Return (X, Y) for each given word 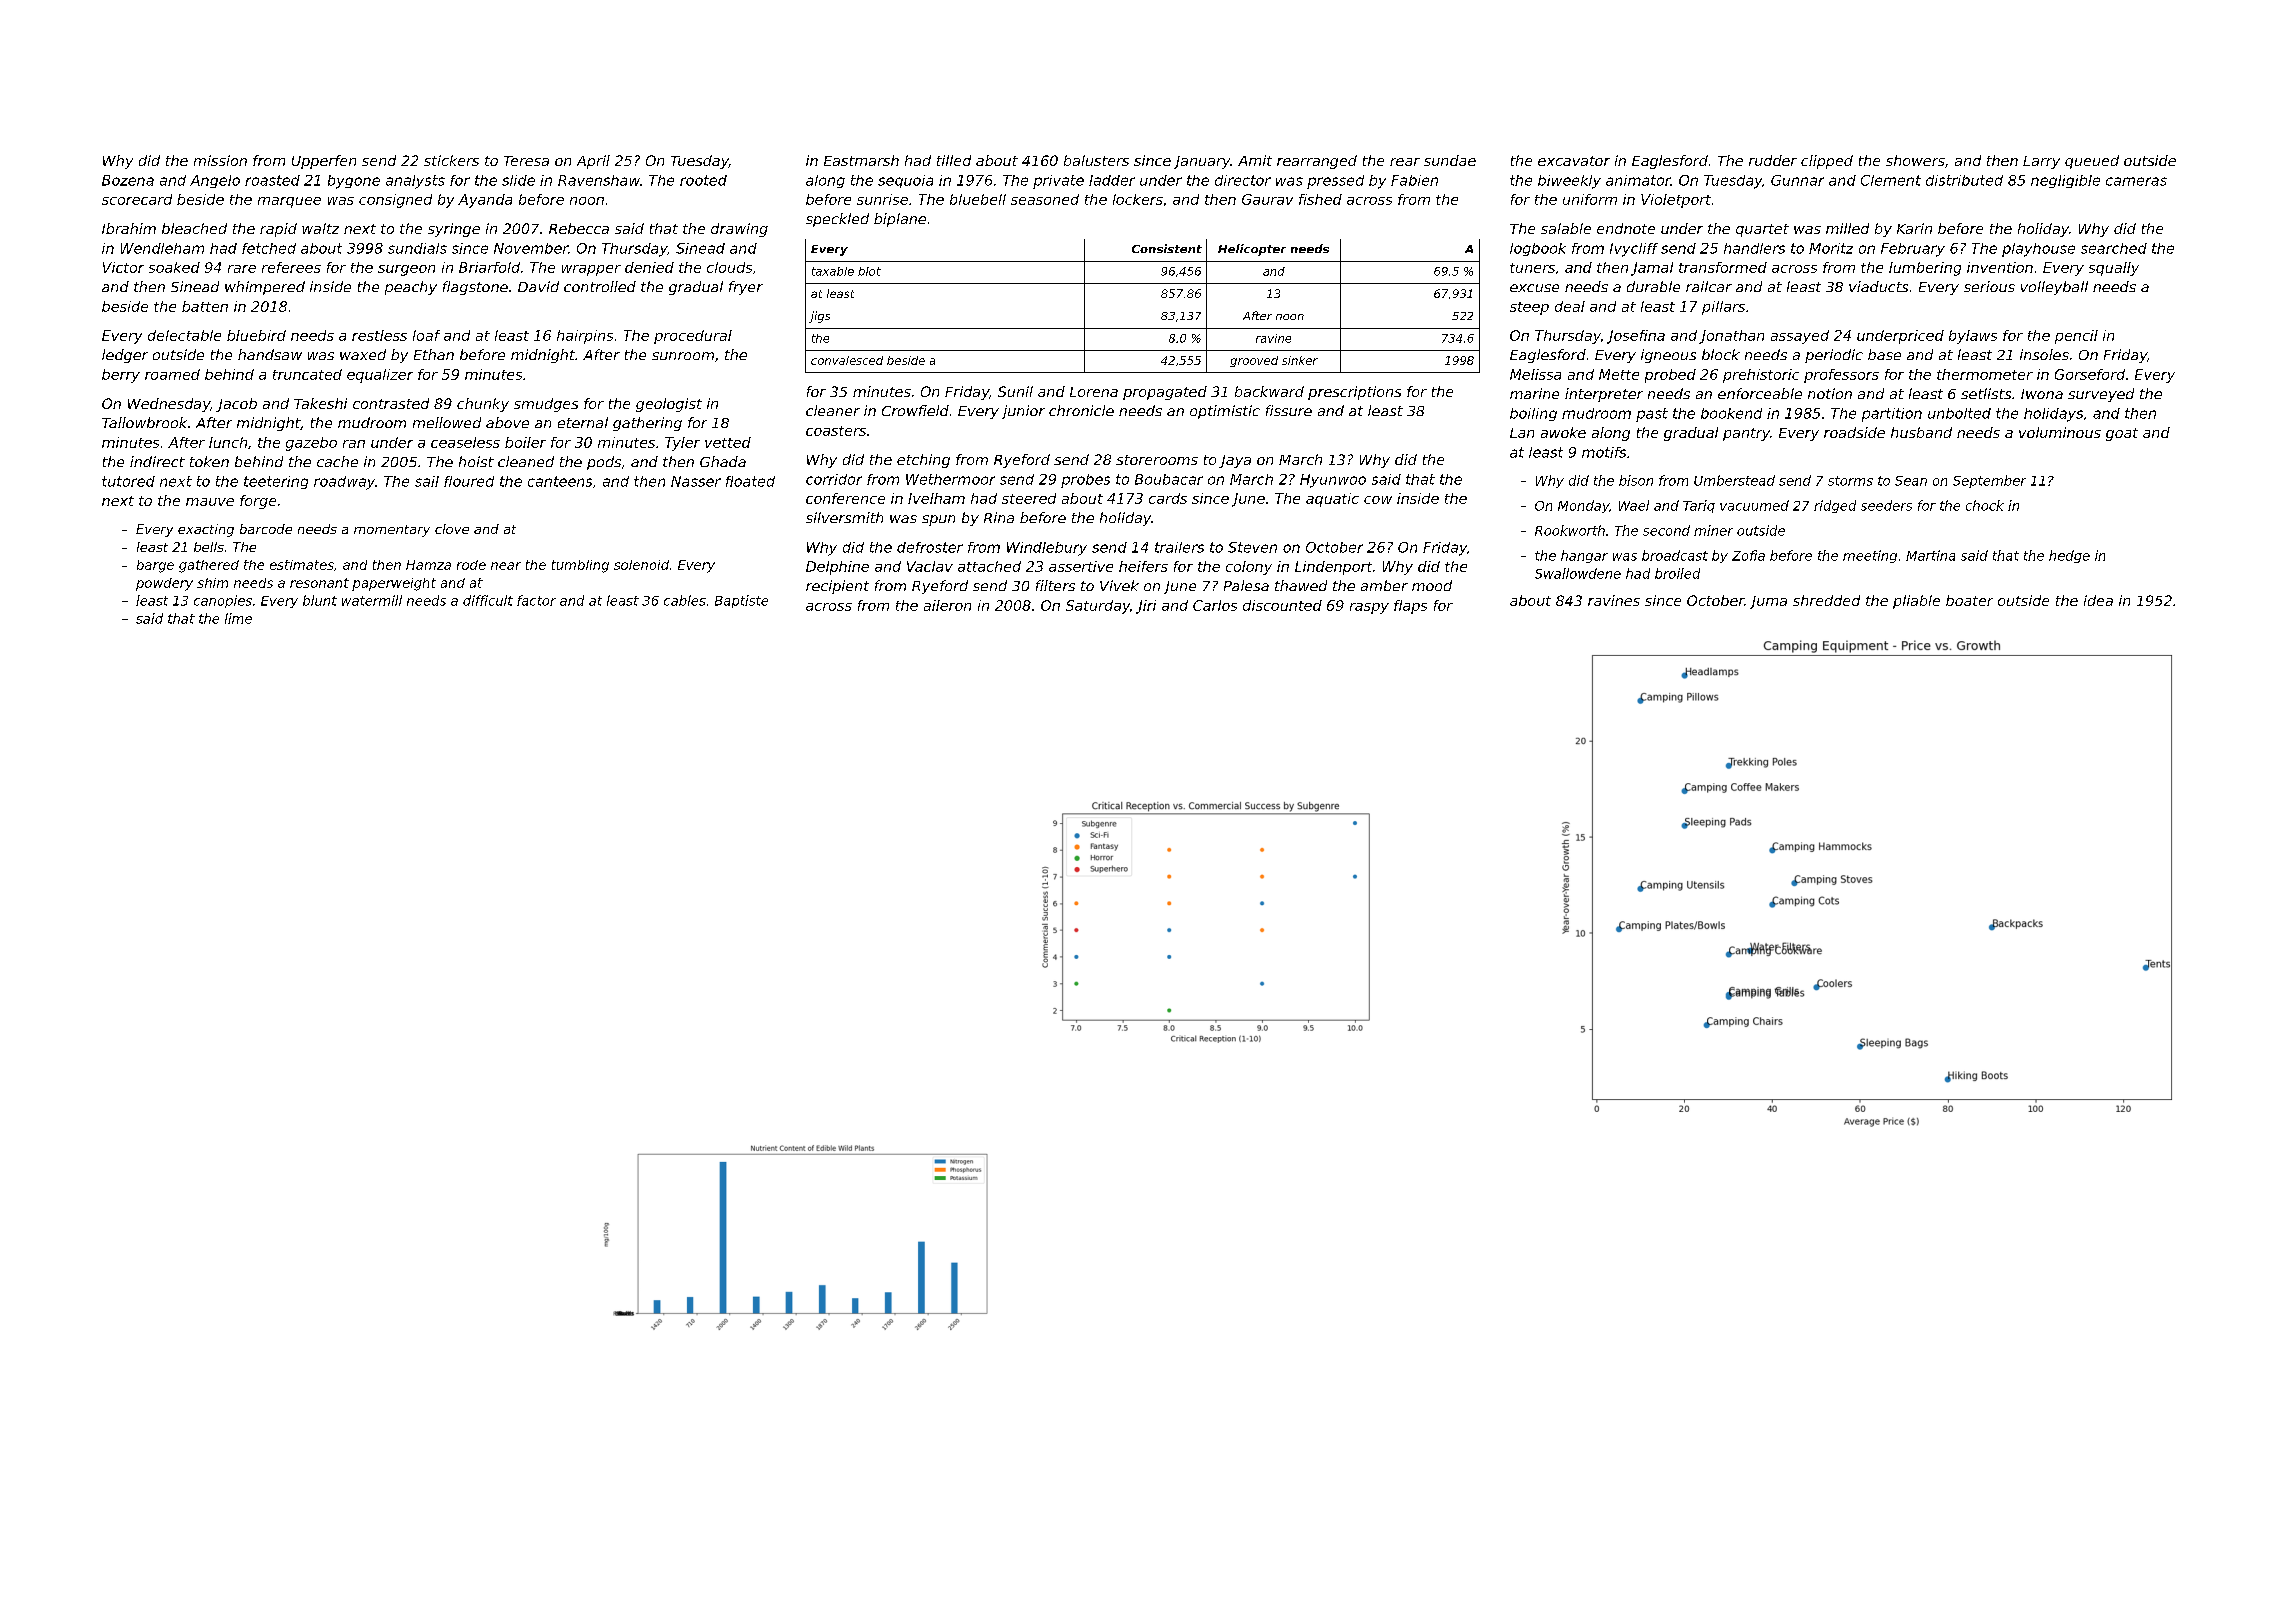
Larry (2041, 162)
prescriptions (1354, 393)
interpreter (1604, 395)
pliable (1916, 602)
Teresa (526, 161)
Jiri (1146, 607)
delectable (184, 335)
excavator (1574, 161)
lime (238, 618)
